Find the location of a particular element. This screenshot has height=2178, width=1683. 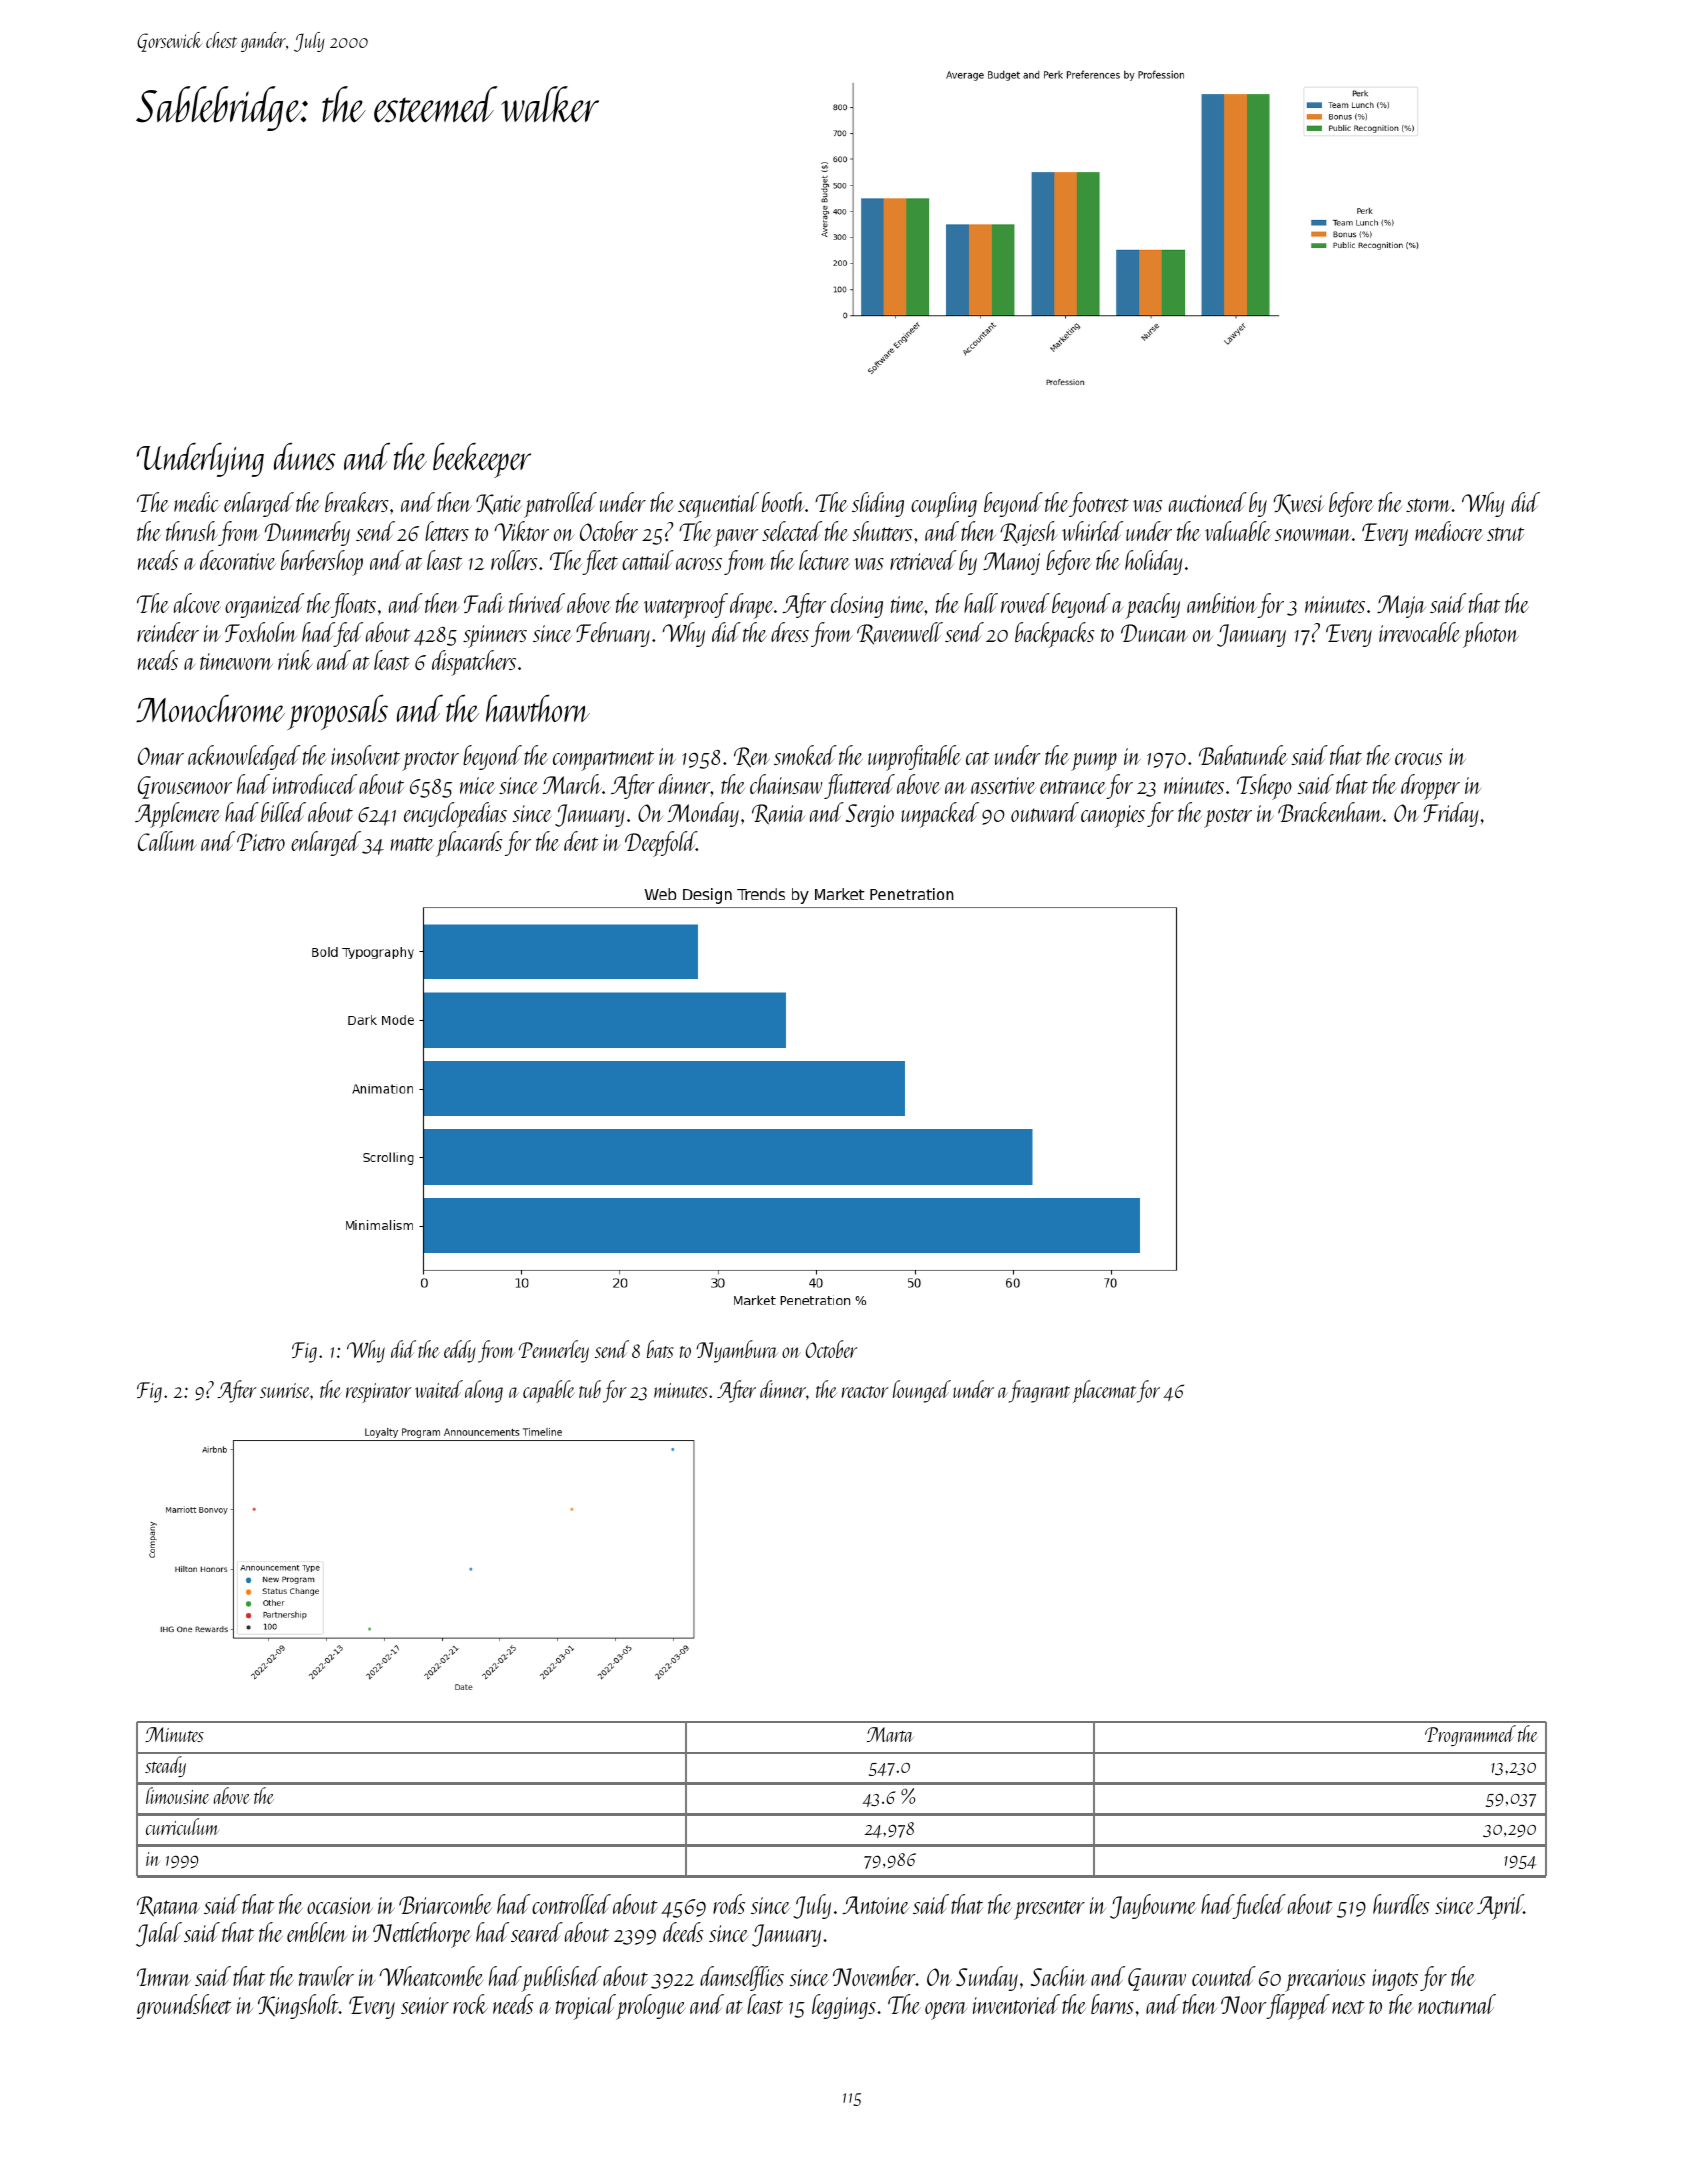

eddy is located at coordinates (459, 1351).
